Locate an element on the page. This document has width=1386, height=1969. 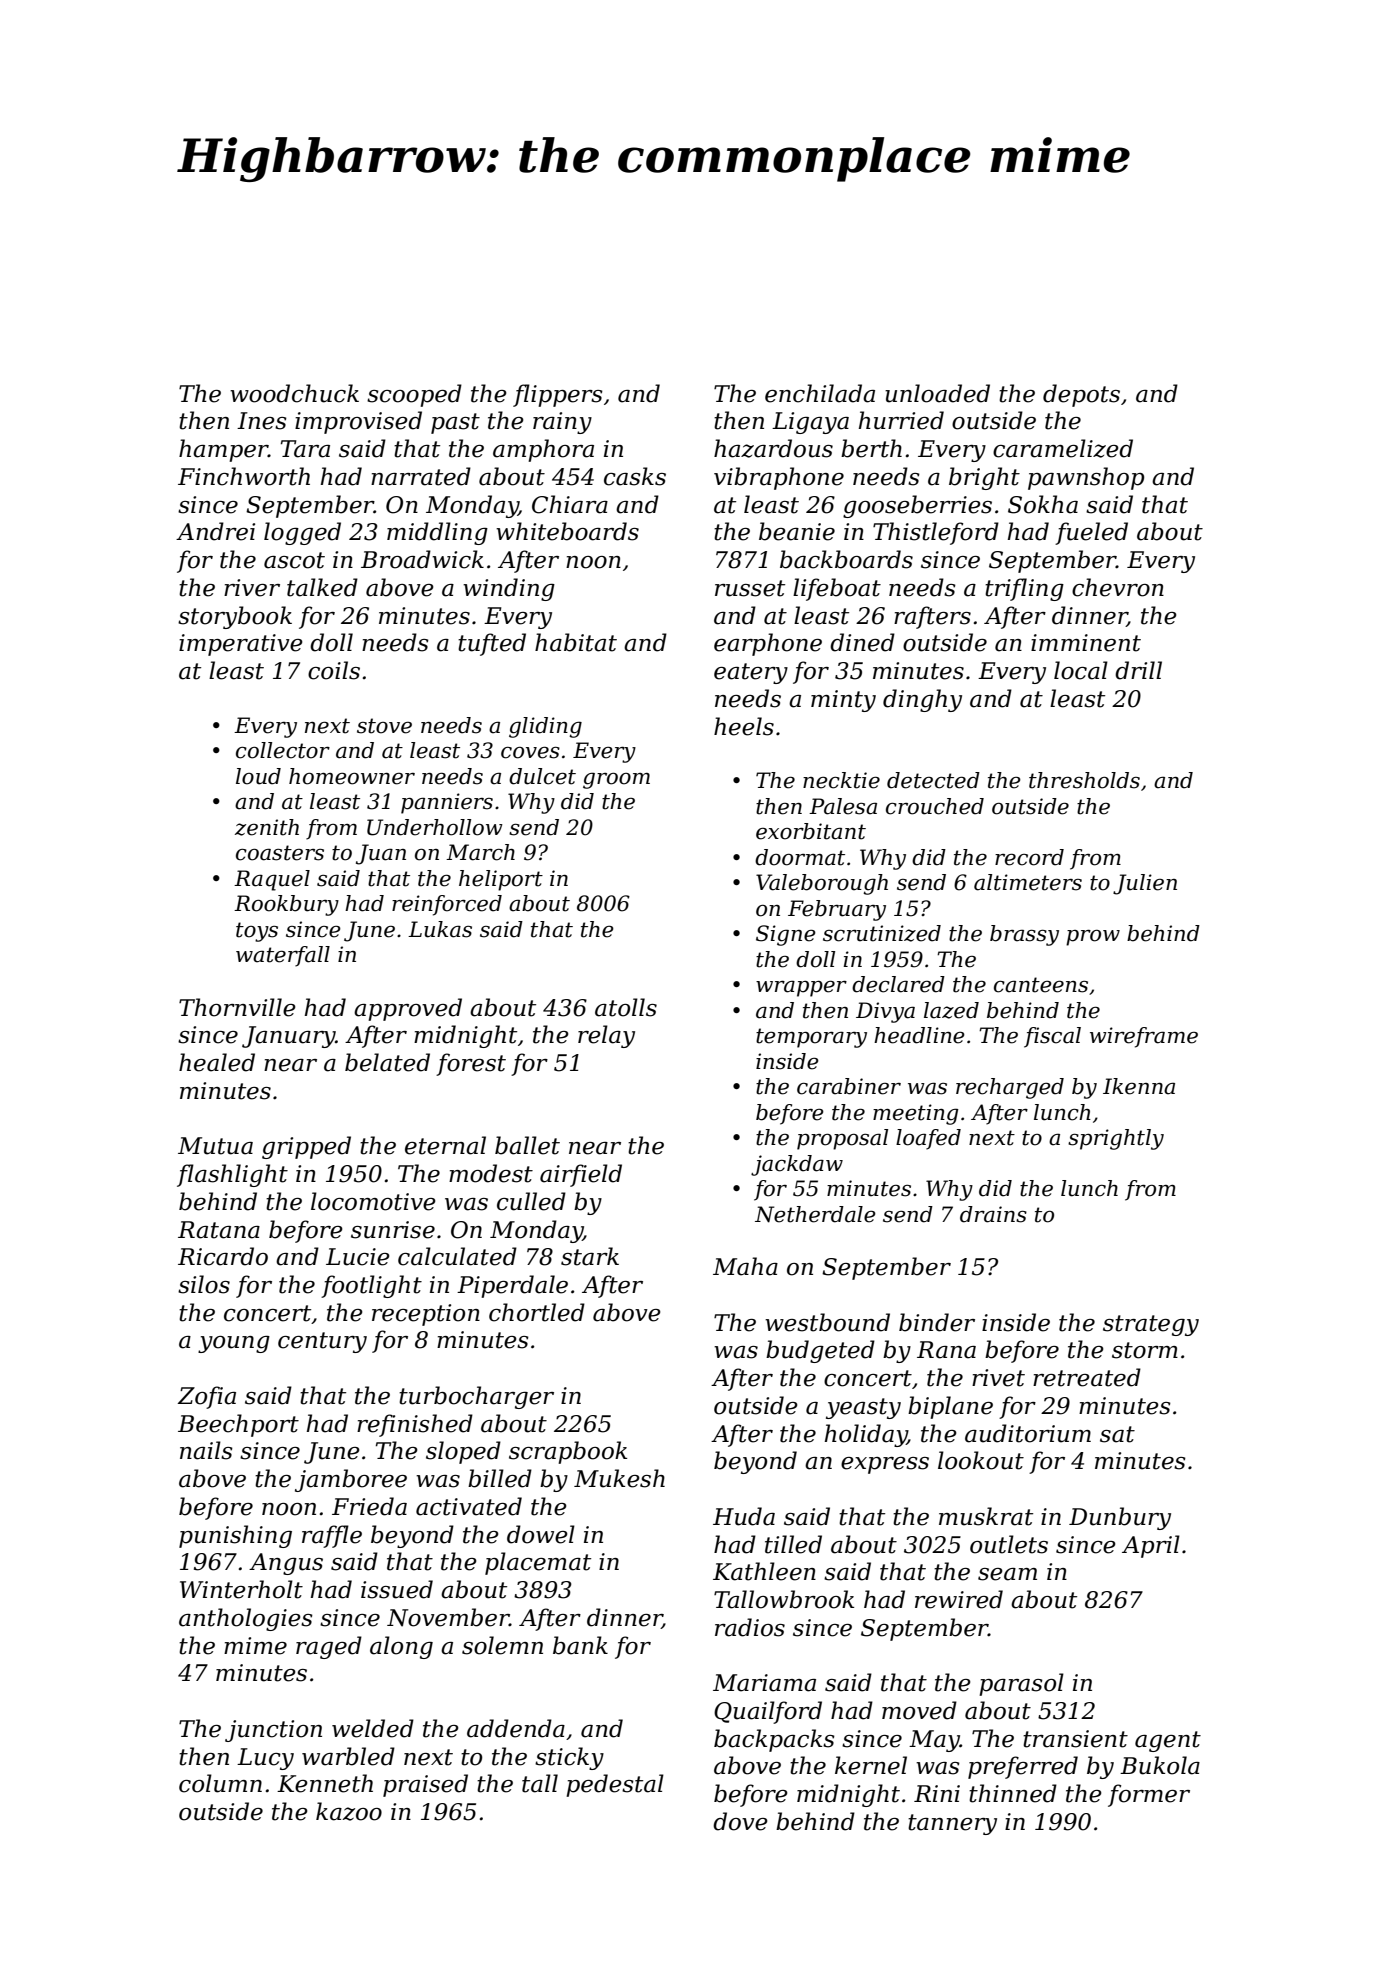
homeowner is located at coordinates (352, 776).
